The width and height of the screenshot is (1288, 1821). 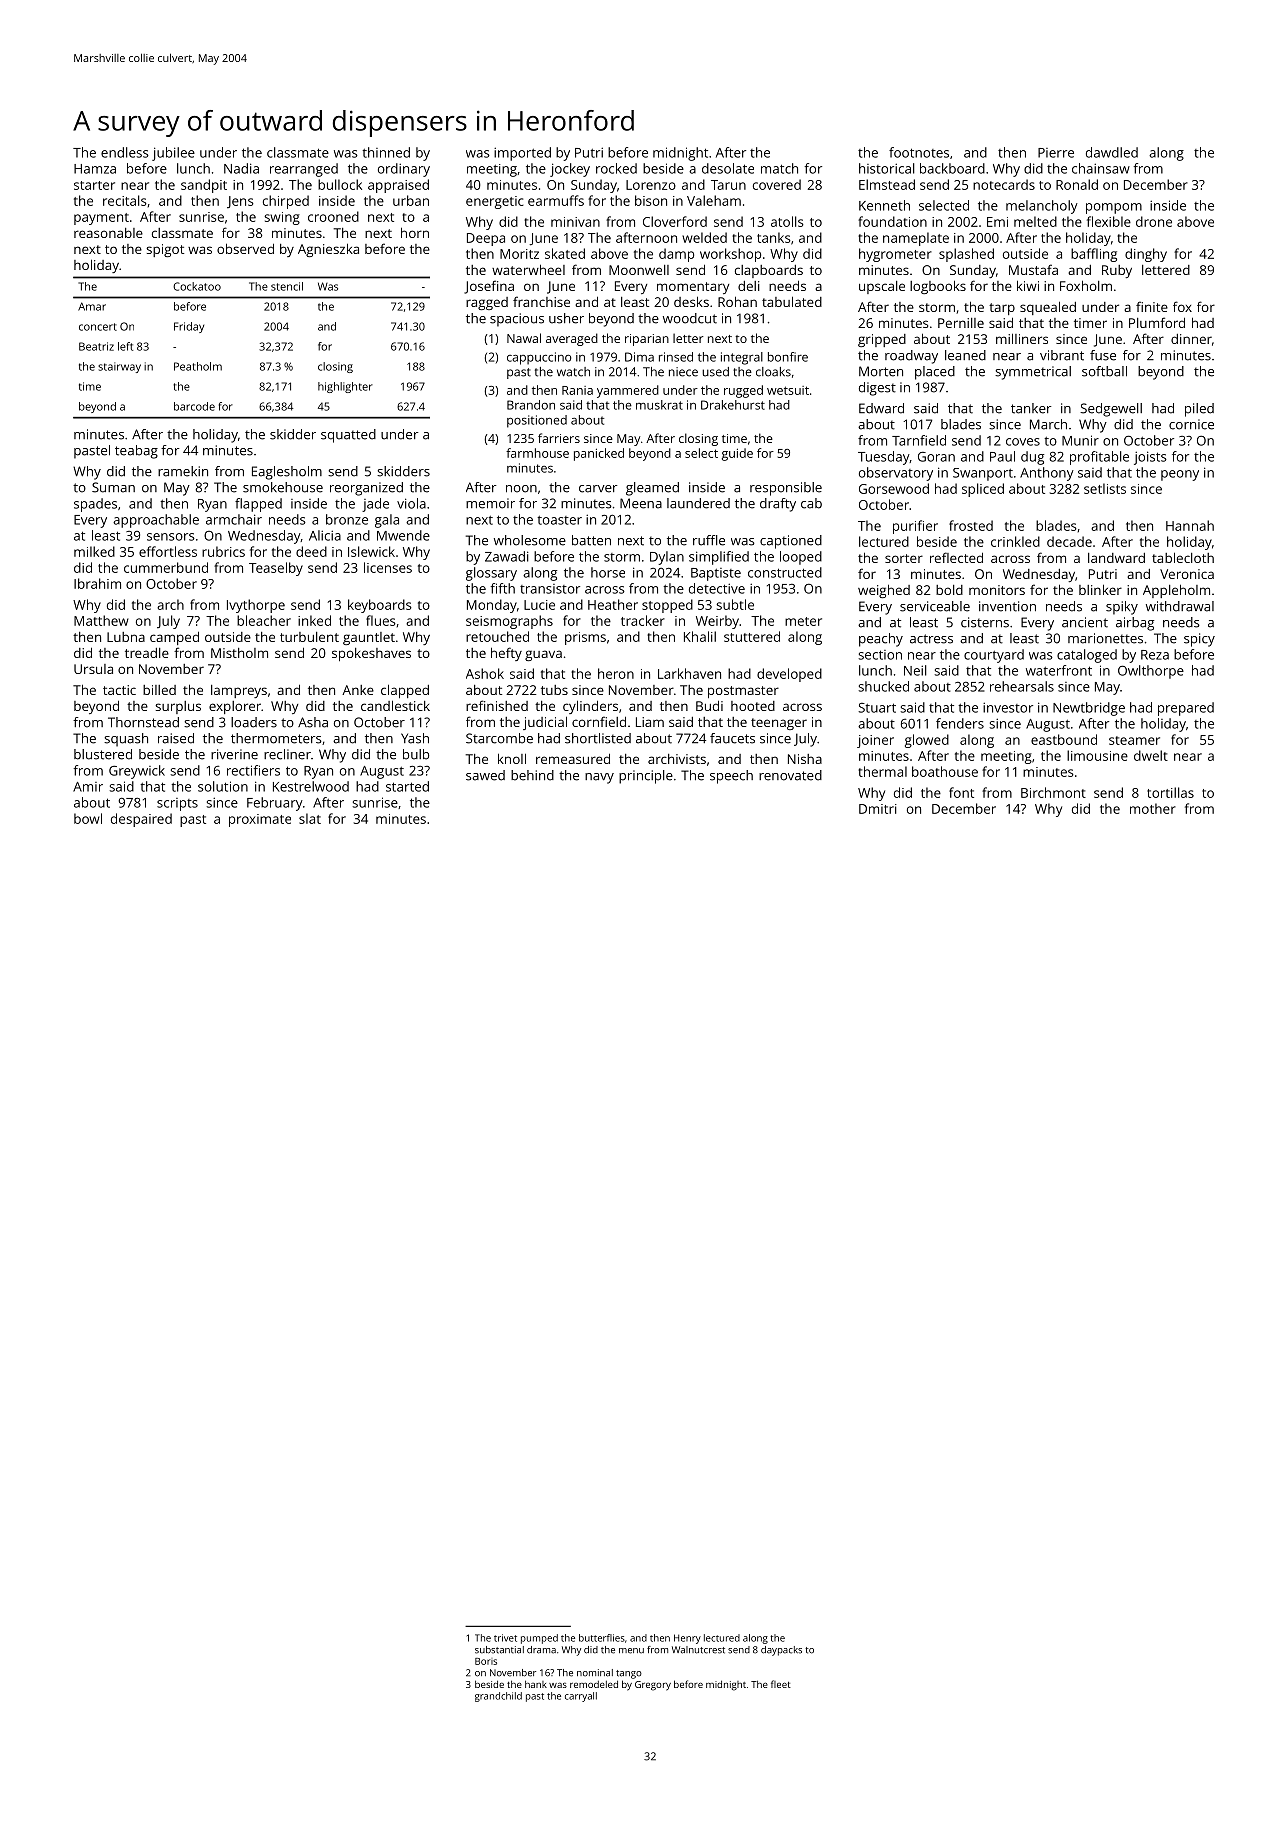 What do you see at coordinates (1112, 152) in the screenshot?
I see `dawdled` at bounding box center [1112, 152].
